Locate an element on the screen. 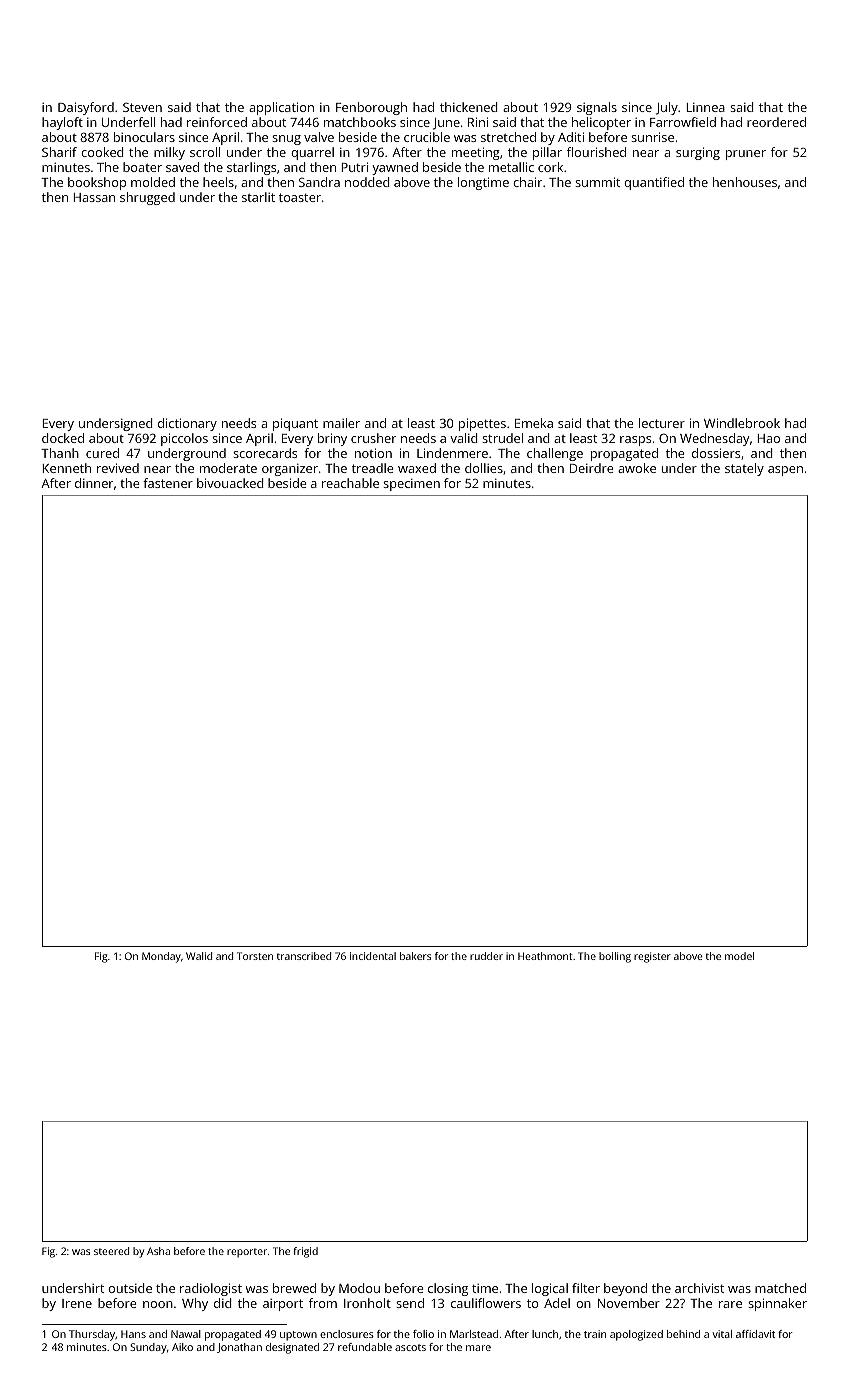  register is located at coordinates (652, 957).
